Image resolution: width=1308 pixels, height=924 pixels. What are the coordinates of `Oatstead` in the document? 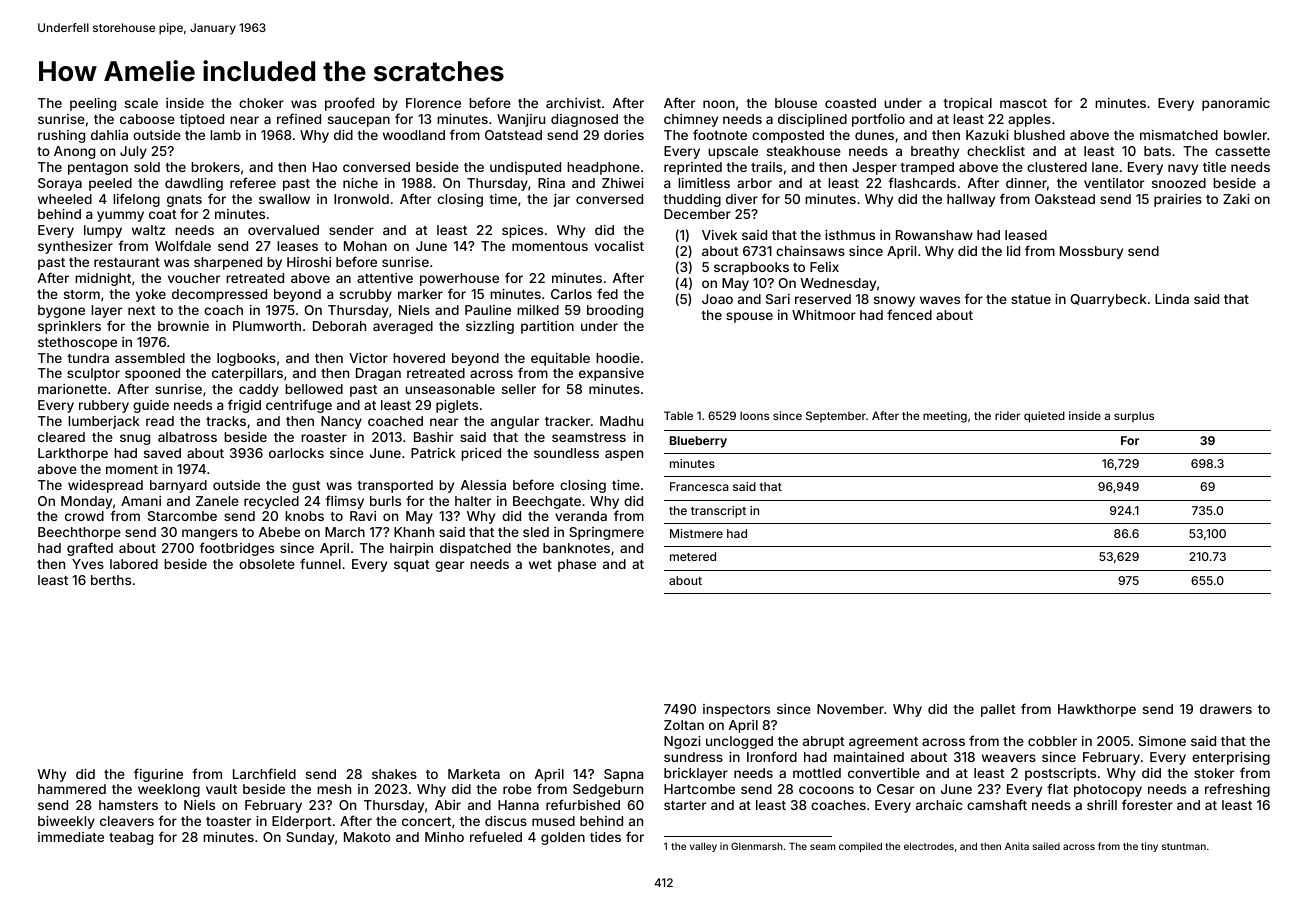 It's located at (513, 135).
